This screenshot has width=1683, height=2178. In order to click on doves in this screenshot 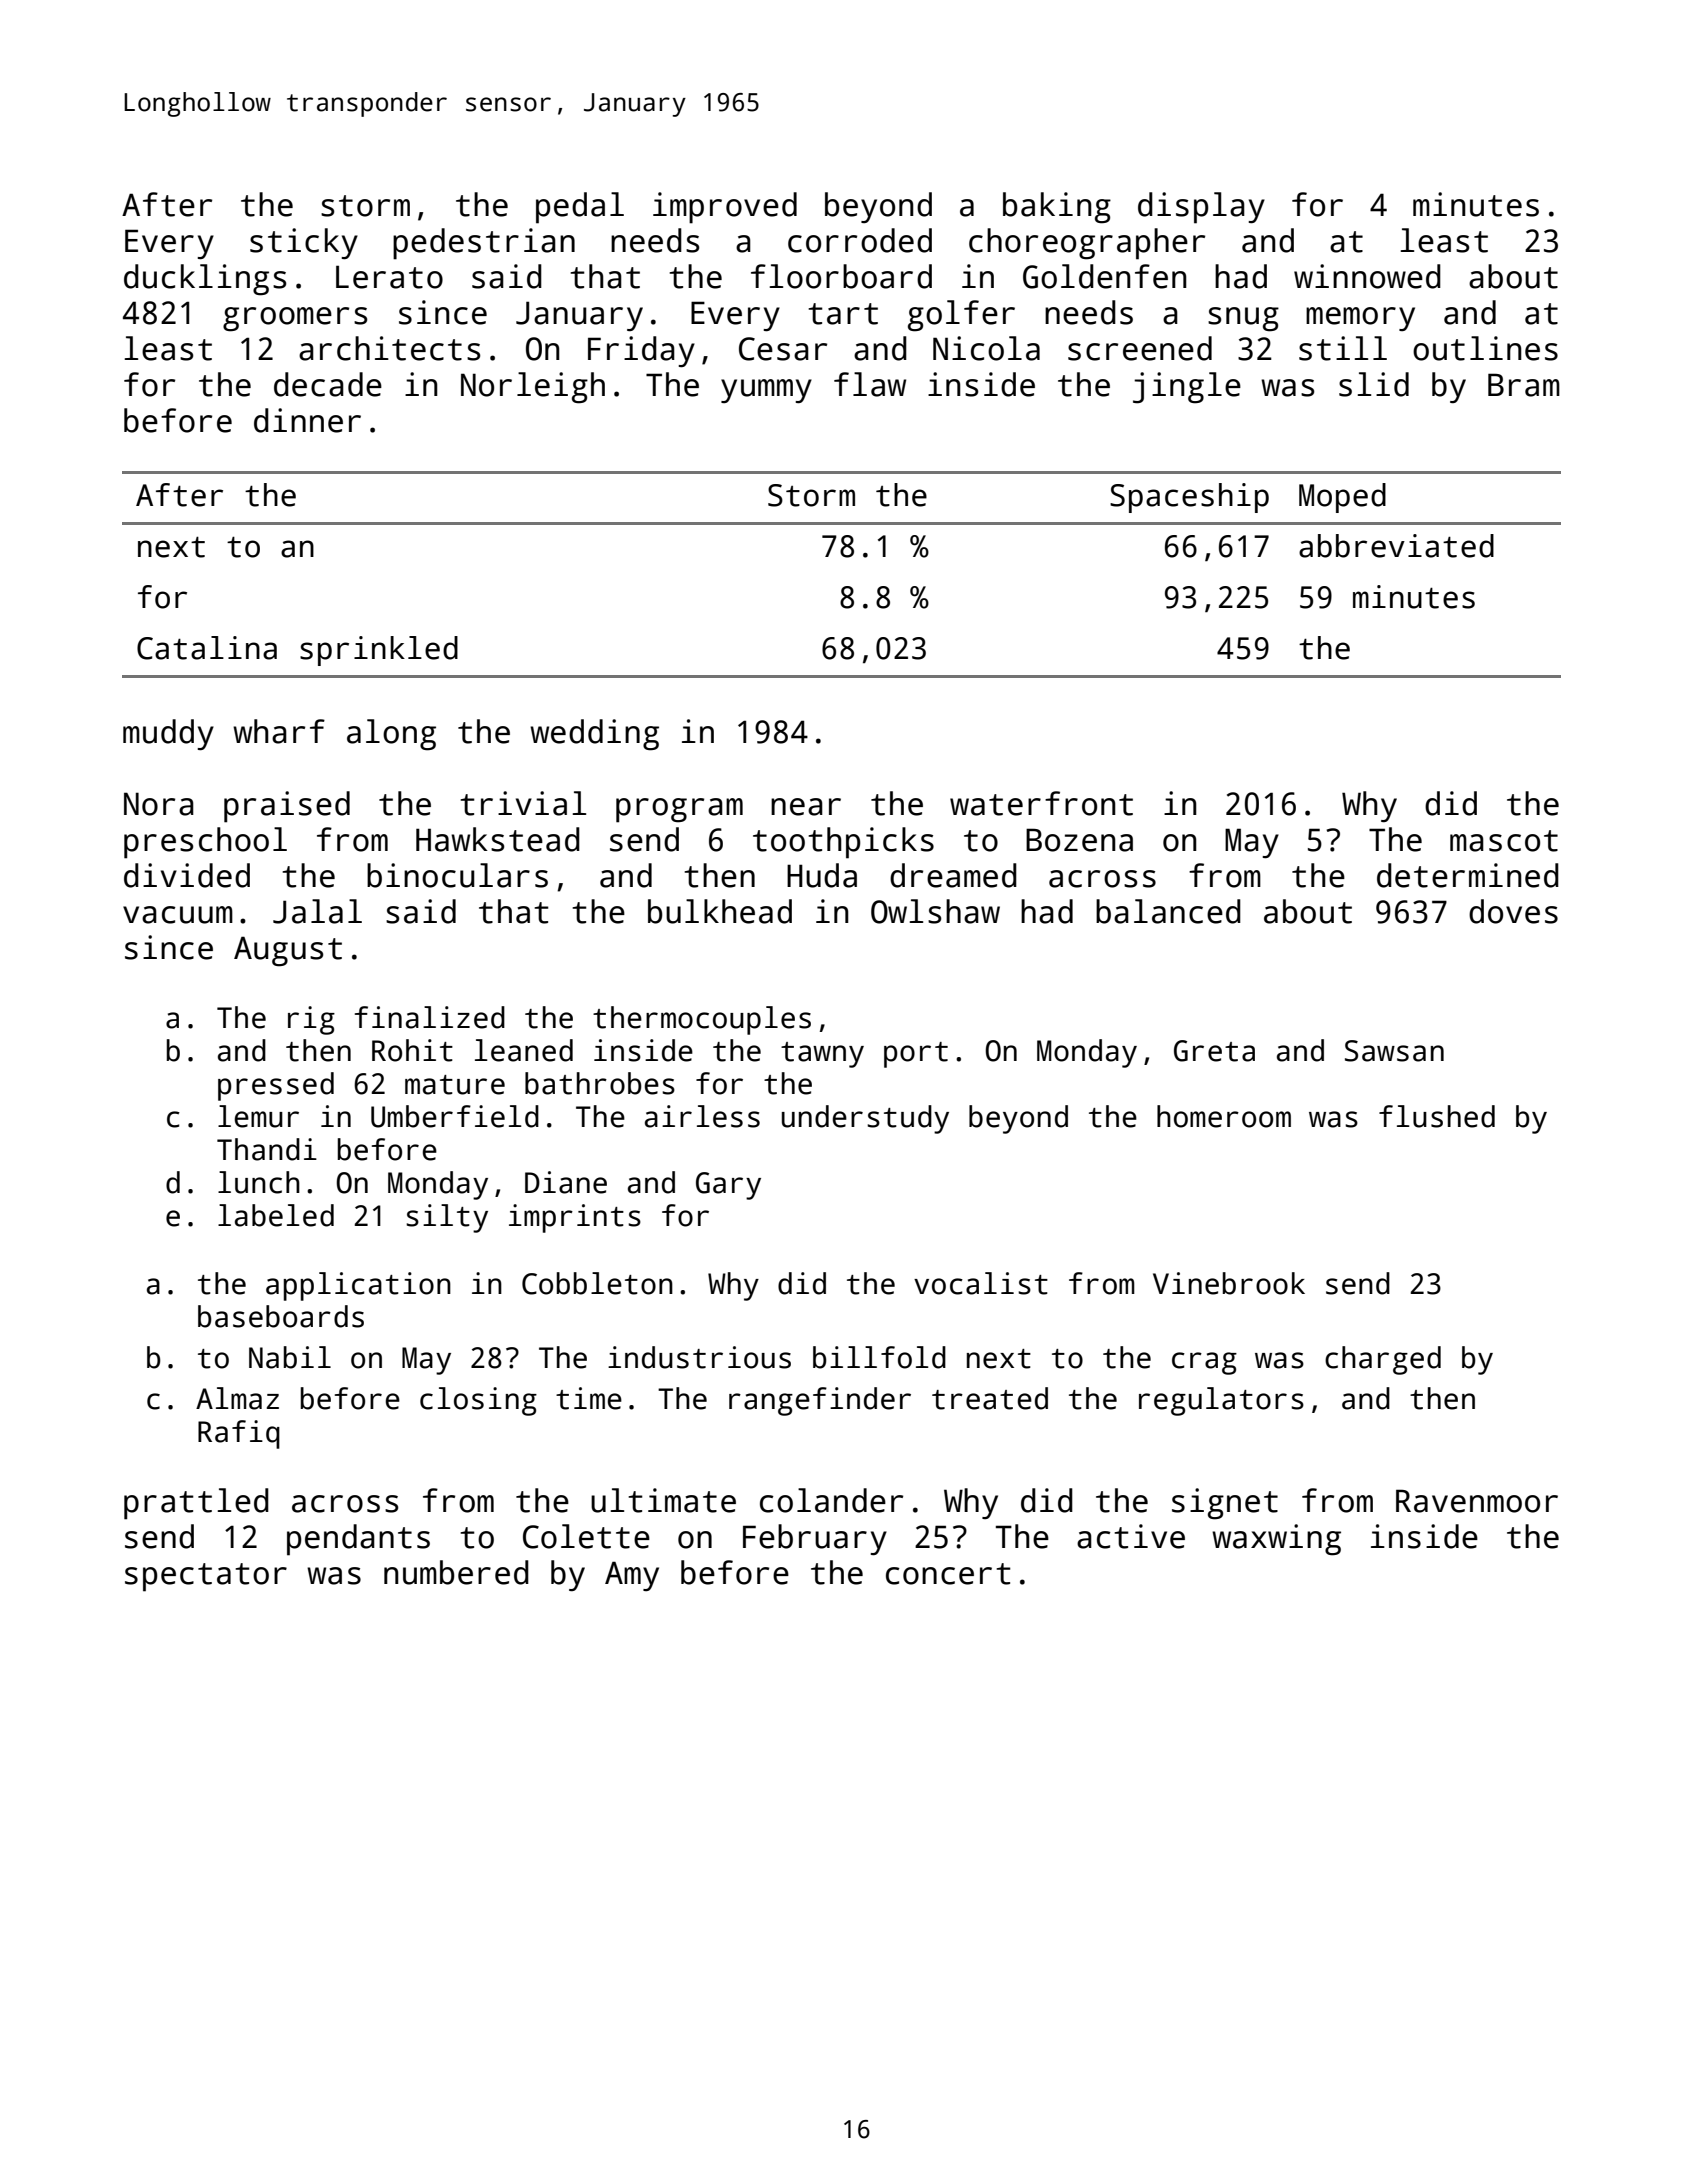, I will do `click(1513, 911)`.
